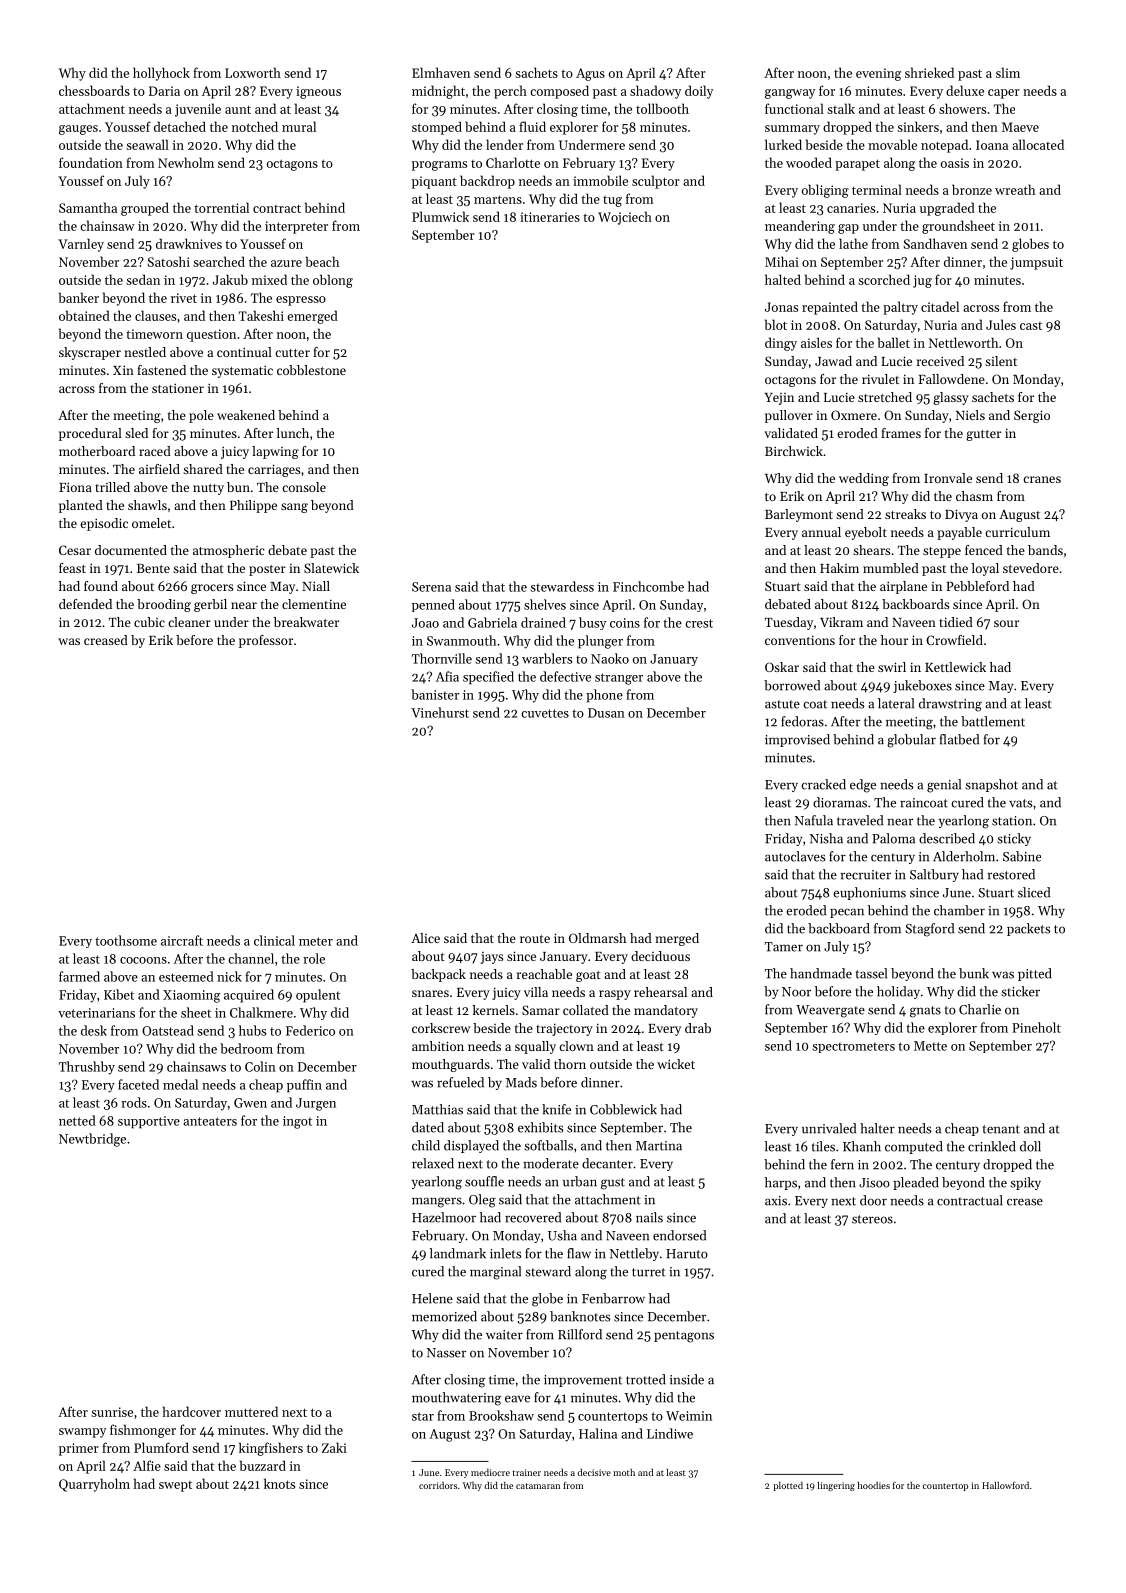 The width and height of the document is (1126, 1593). Describe the element at coordinates (545, 713) in the document. I see `cuvettes` at that location.
